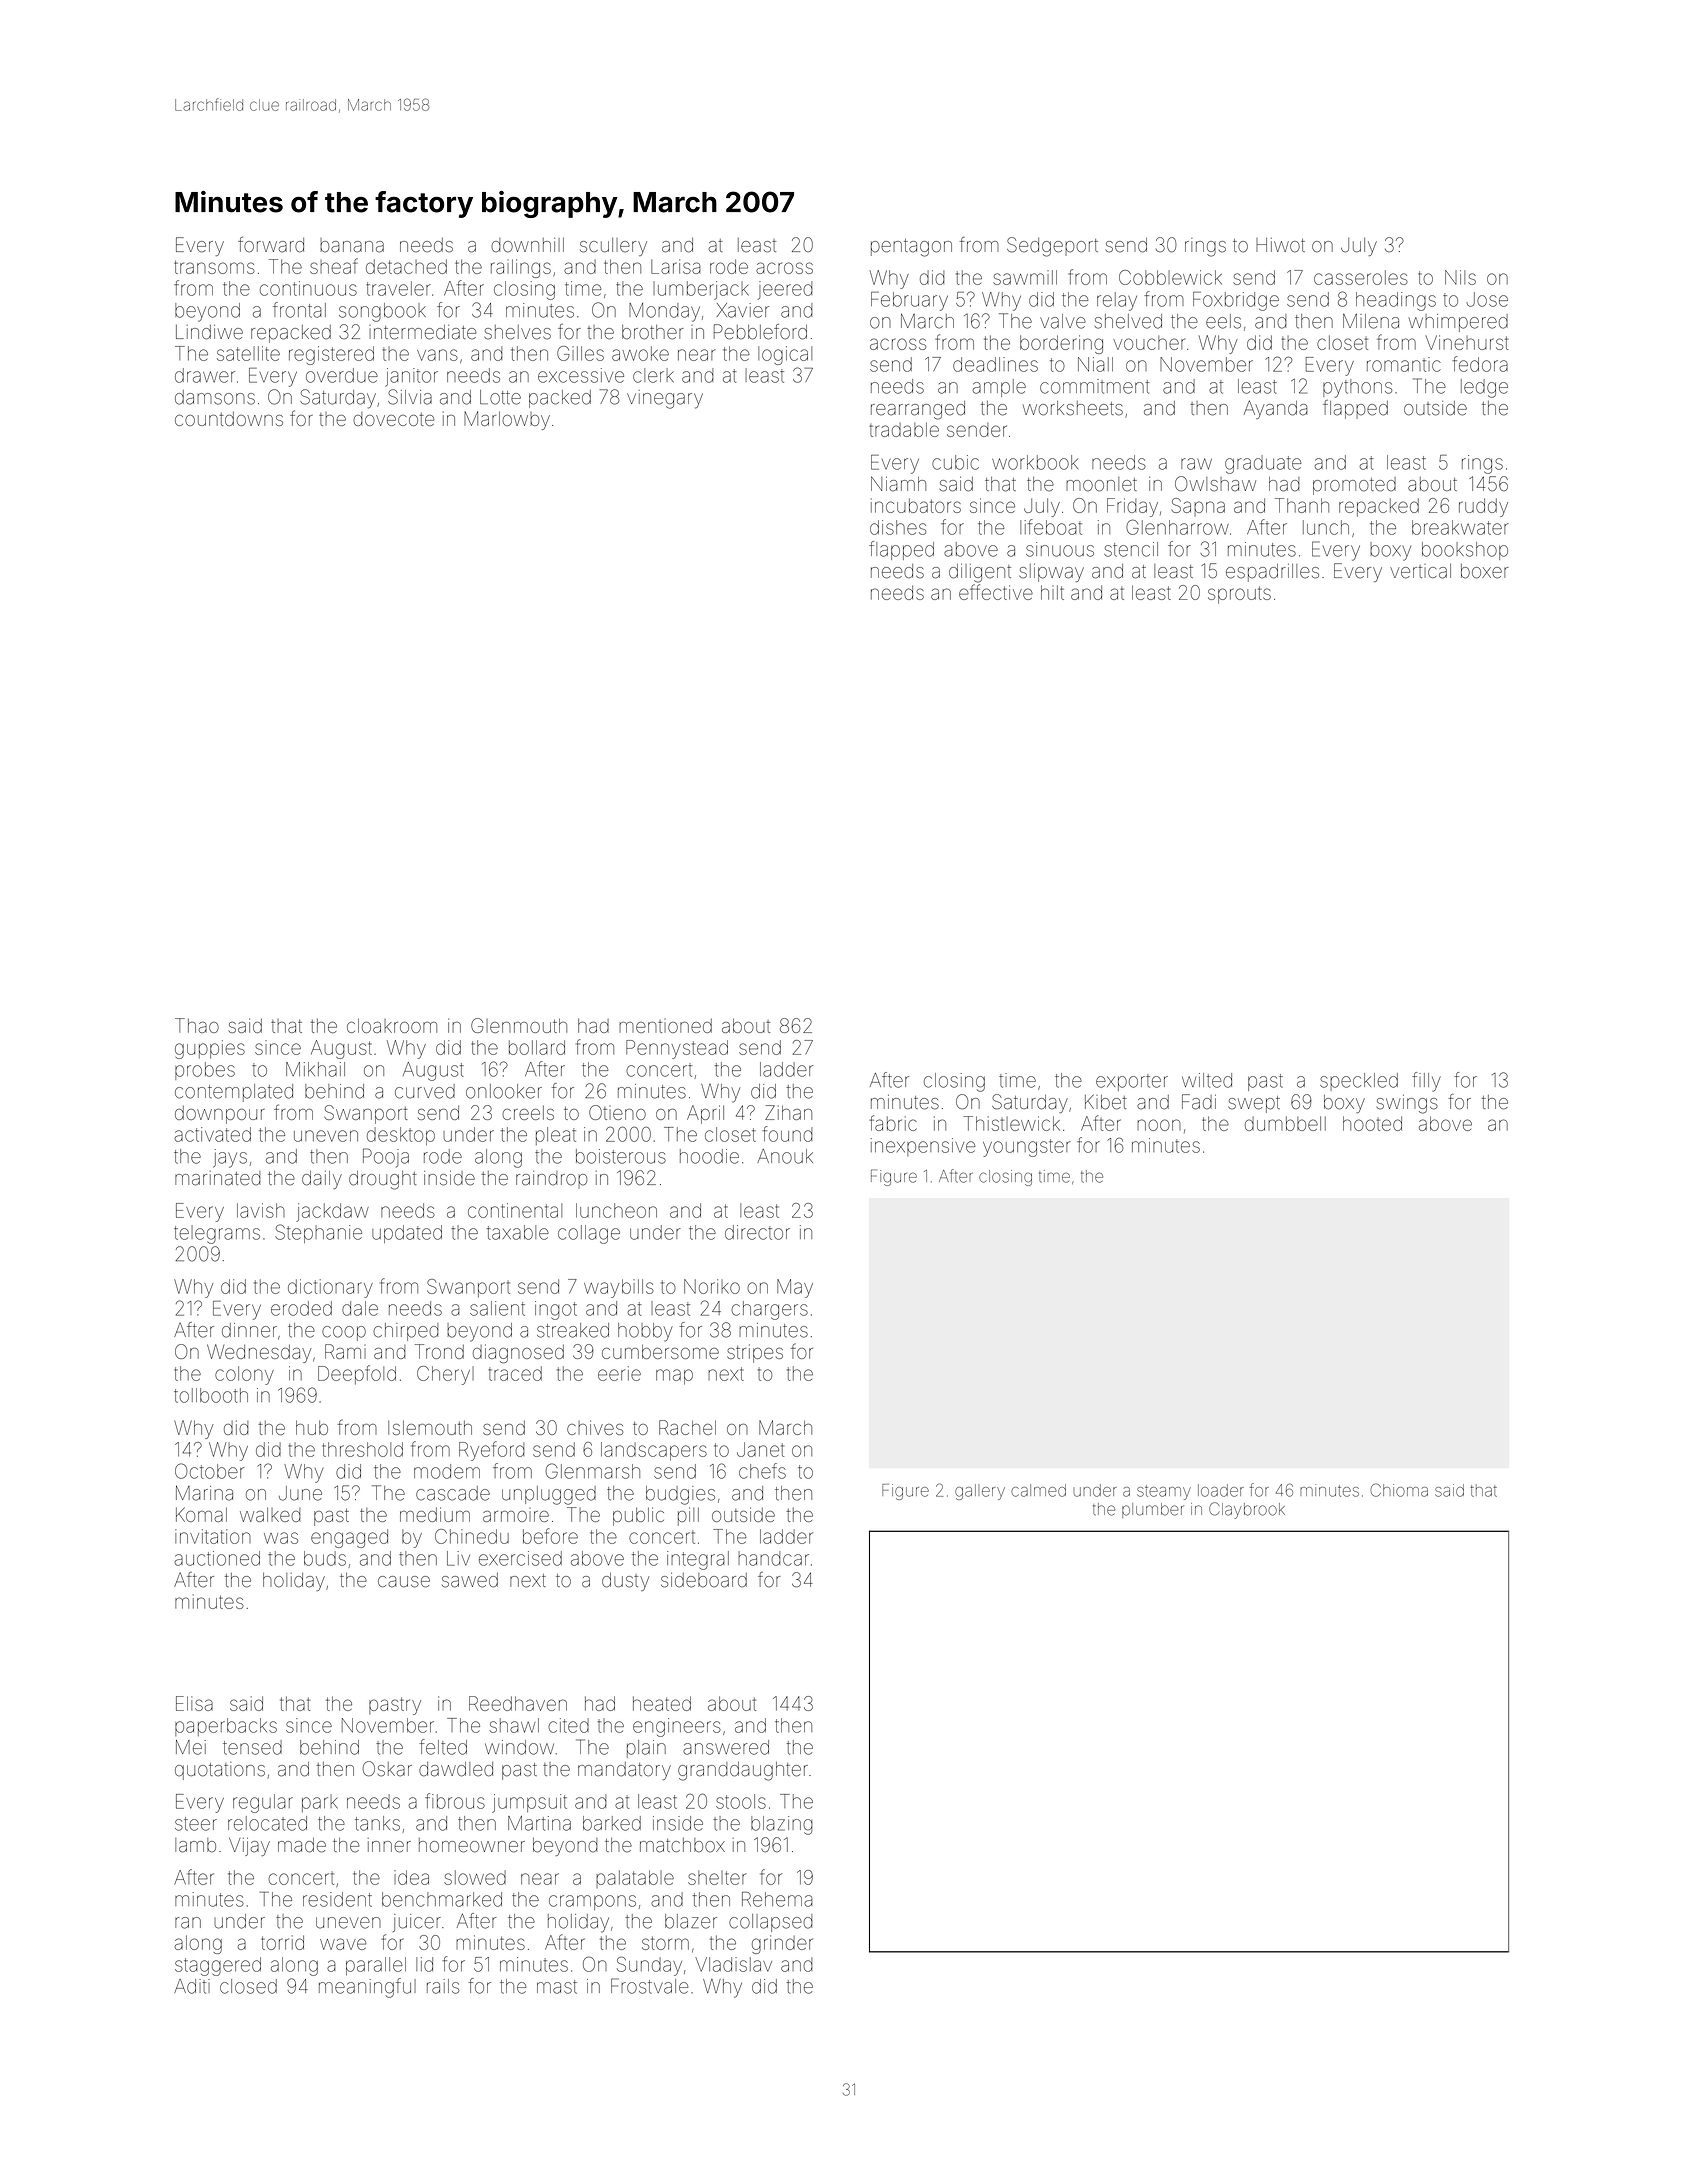 This screenshot has height=2178, width=1683. I want to click on mentioned, so click(665, 1026).
